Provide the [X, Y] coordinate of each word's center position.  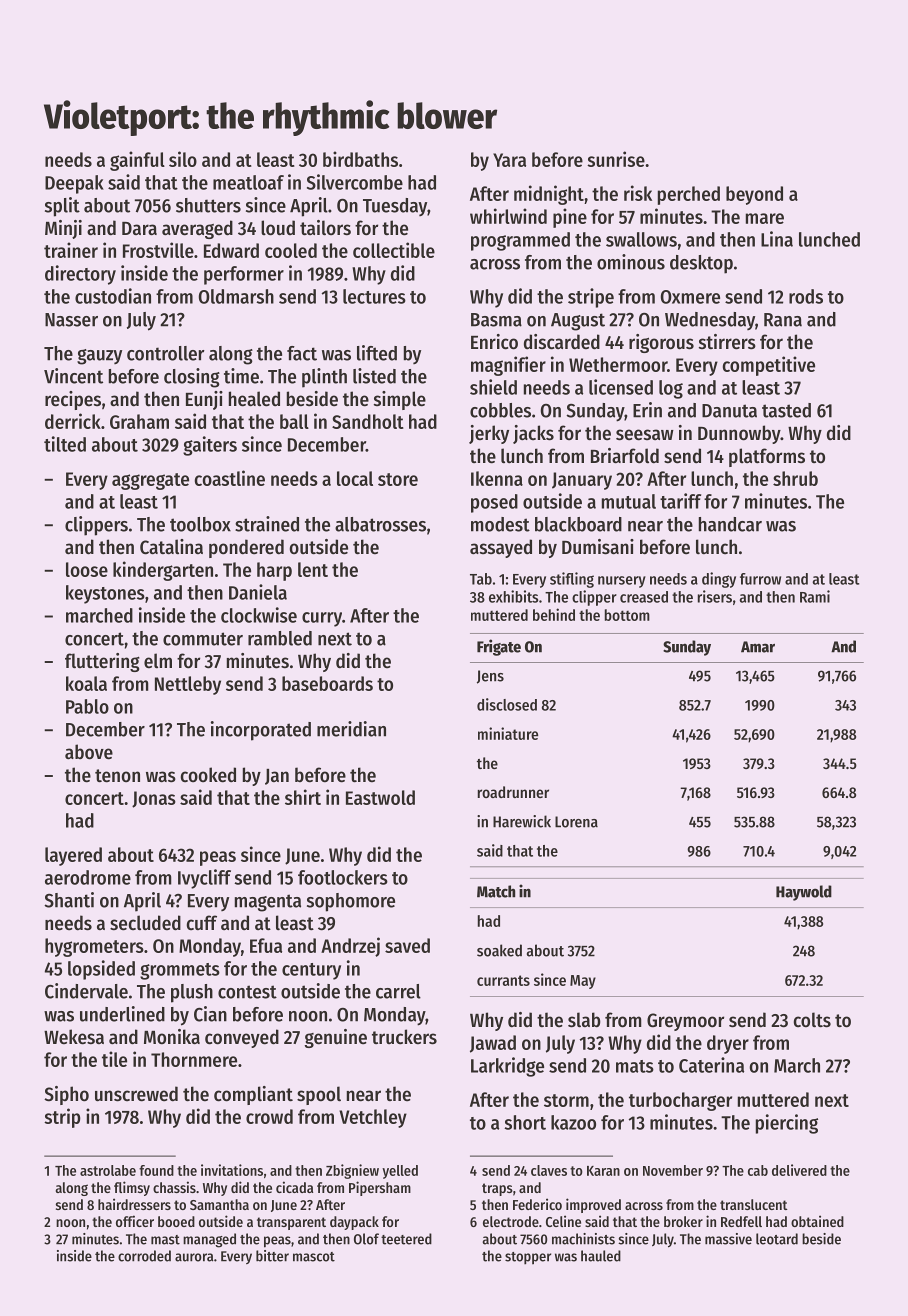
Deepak [74, 184]
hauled [601, 1256]
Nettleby [188, 685]
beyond [754, 195]
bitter [272, 1256]
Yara [509, 160]
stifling [572, 580]
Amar [758, 647]
